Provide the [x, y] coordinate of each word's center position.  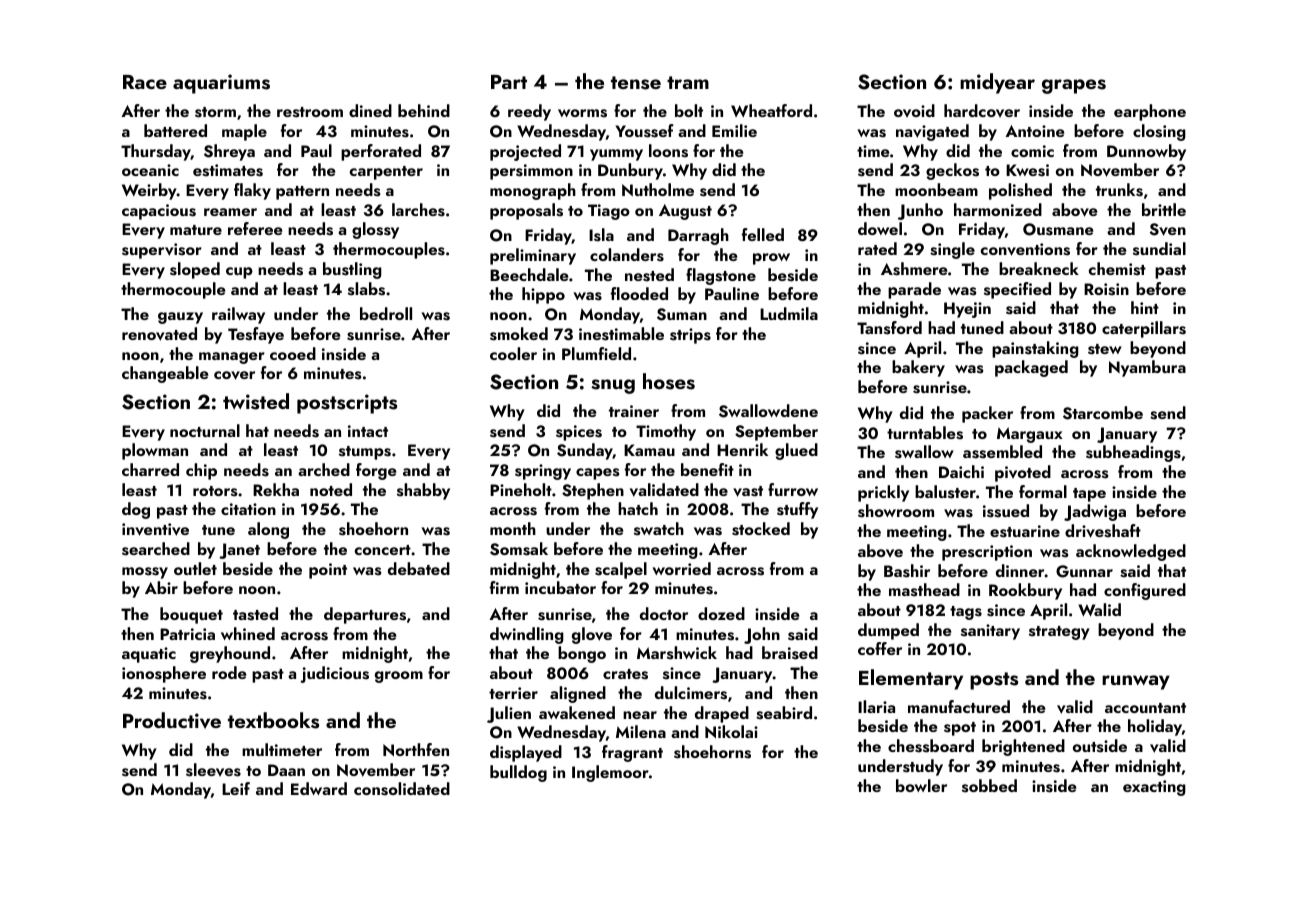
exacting [1154, 788]
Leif [236, 788]
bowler [921, 785]
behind [424, 110]
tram [688, 82]
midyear [997, 83]
